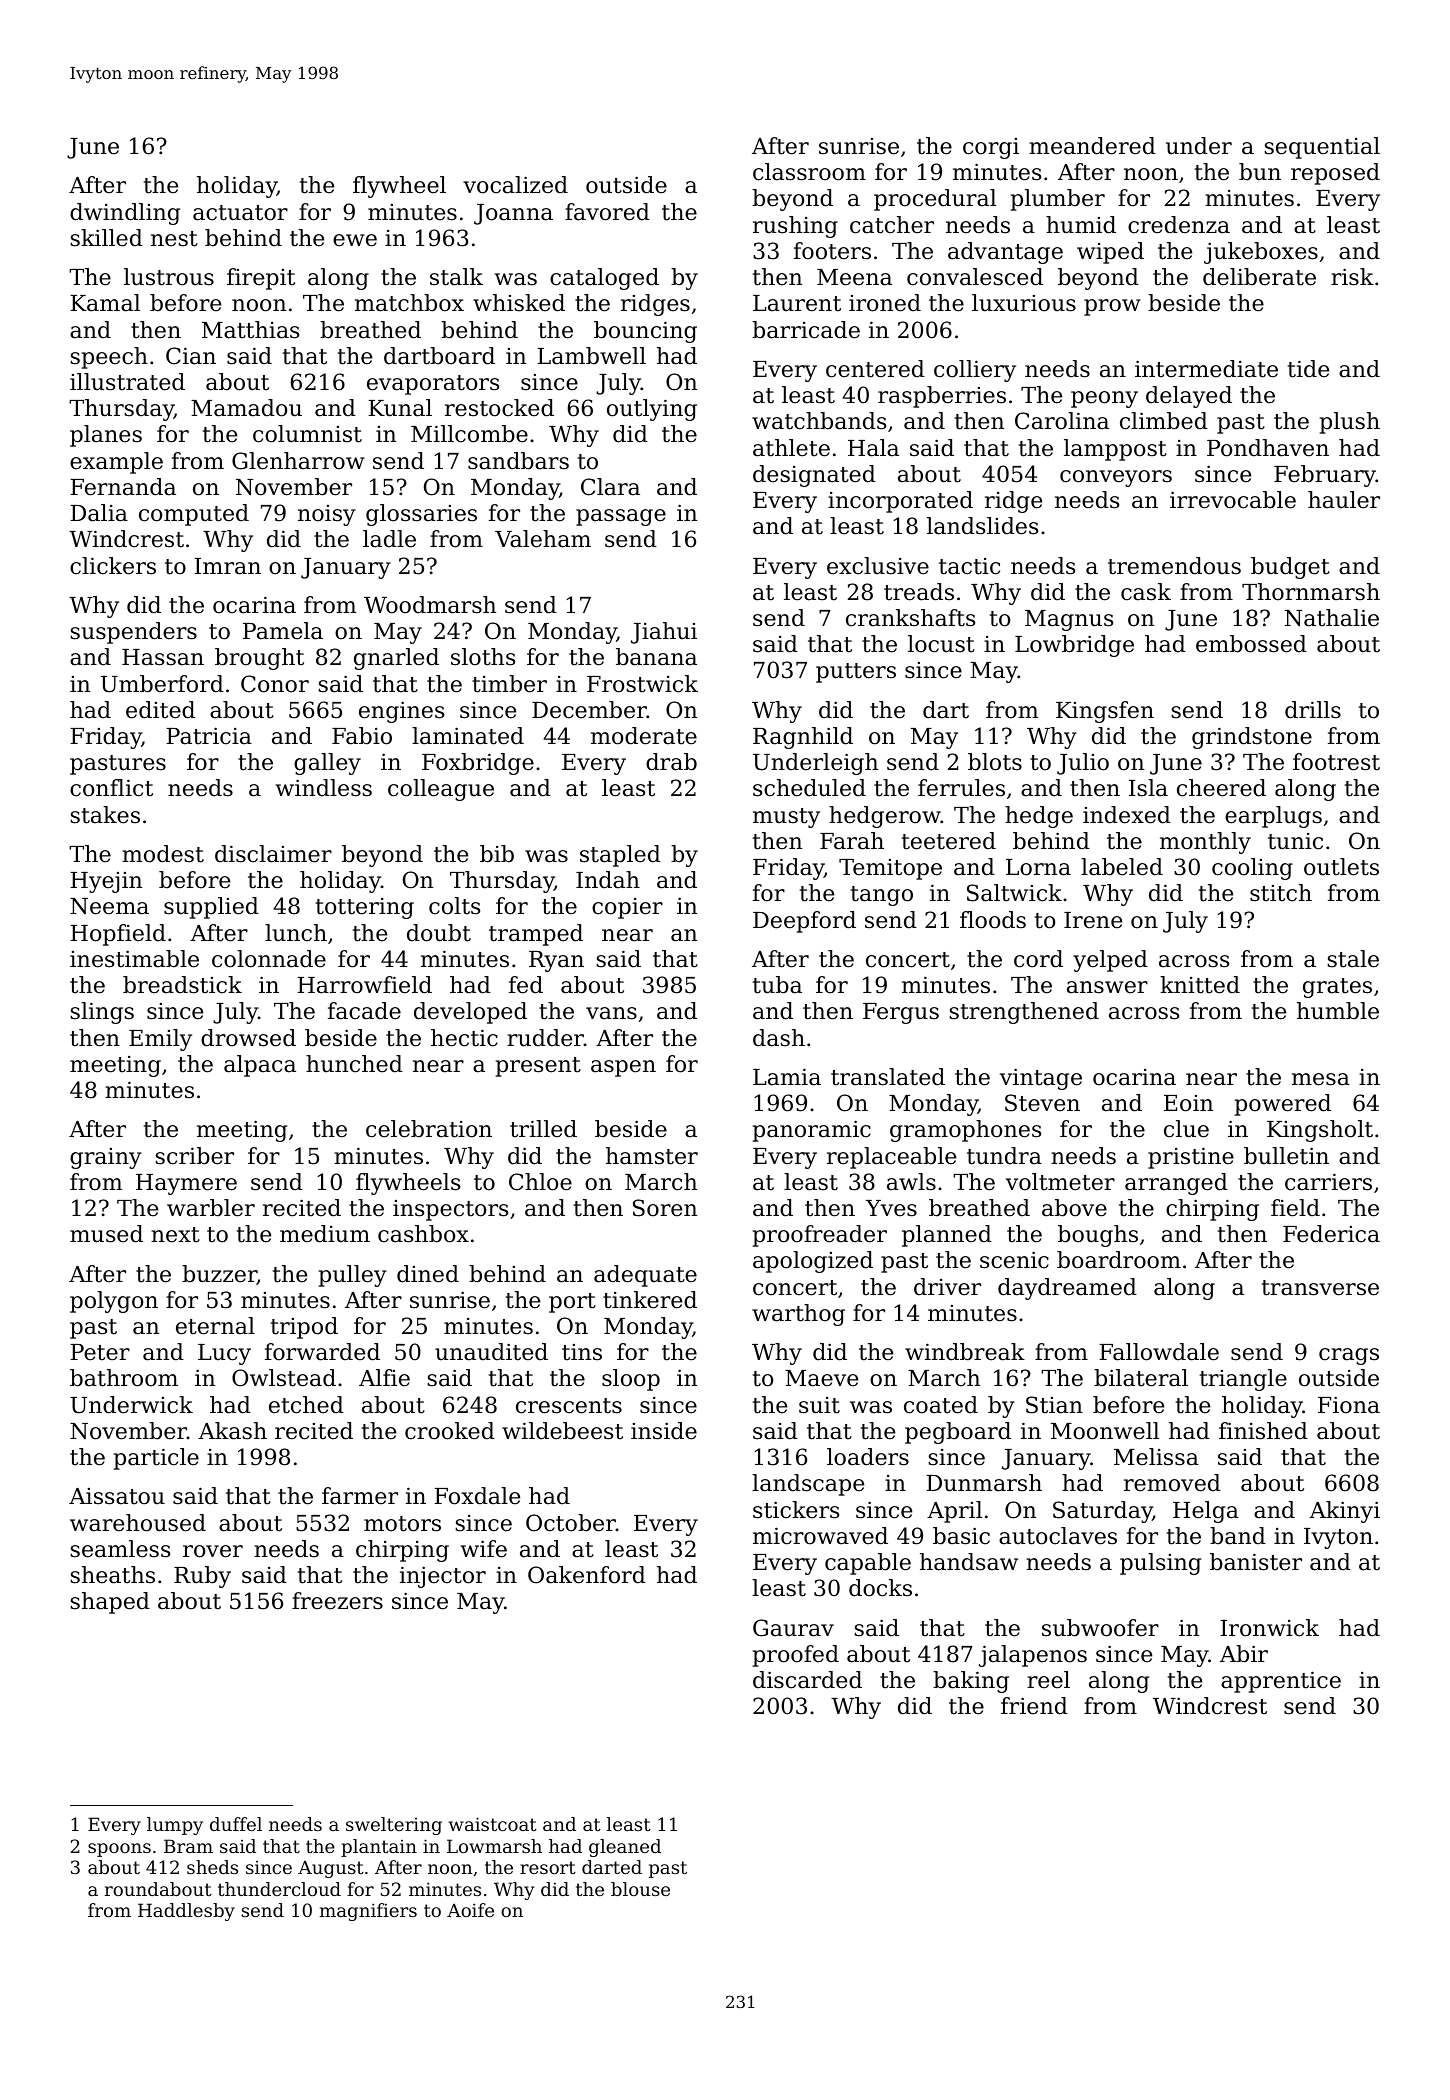 The image size is (1450, 2100). I want to click on Deepford, so click(804, 922).
